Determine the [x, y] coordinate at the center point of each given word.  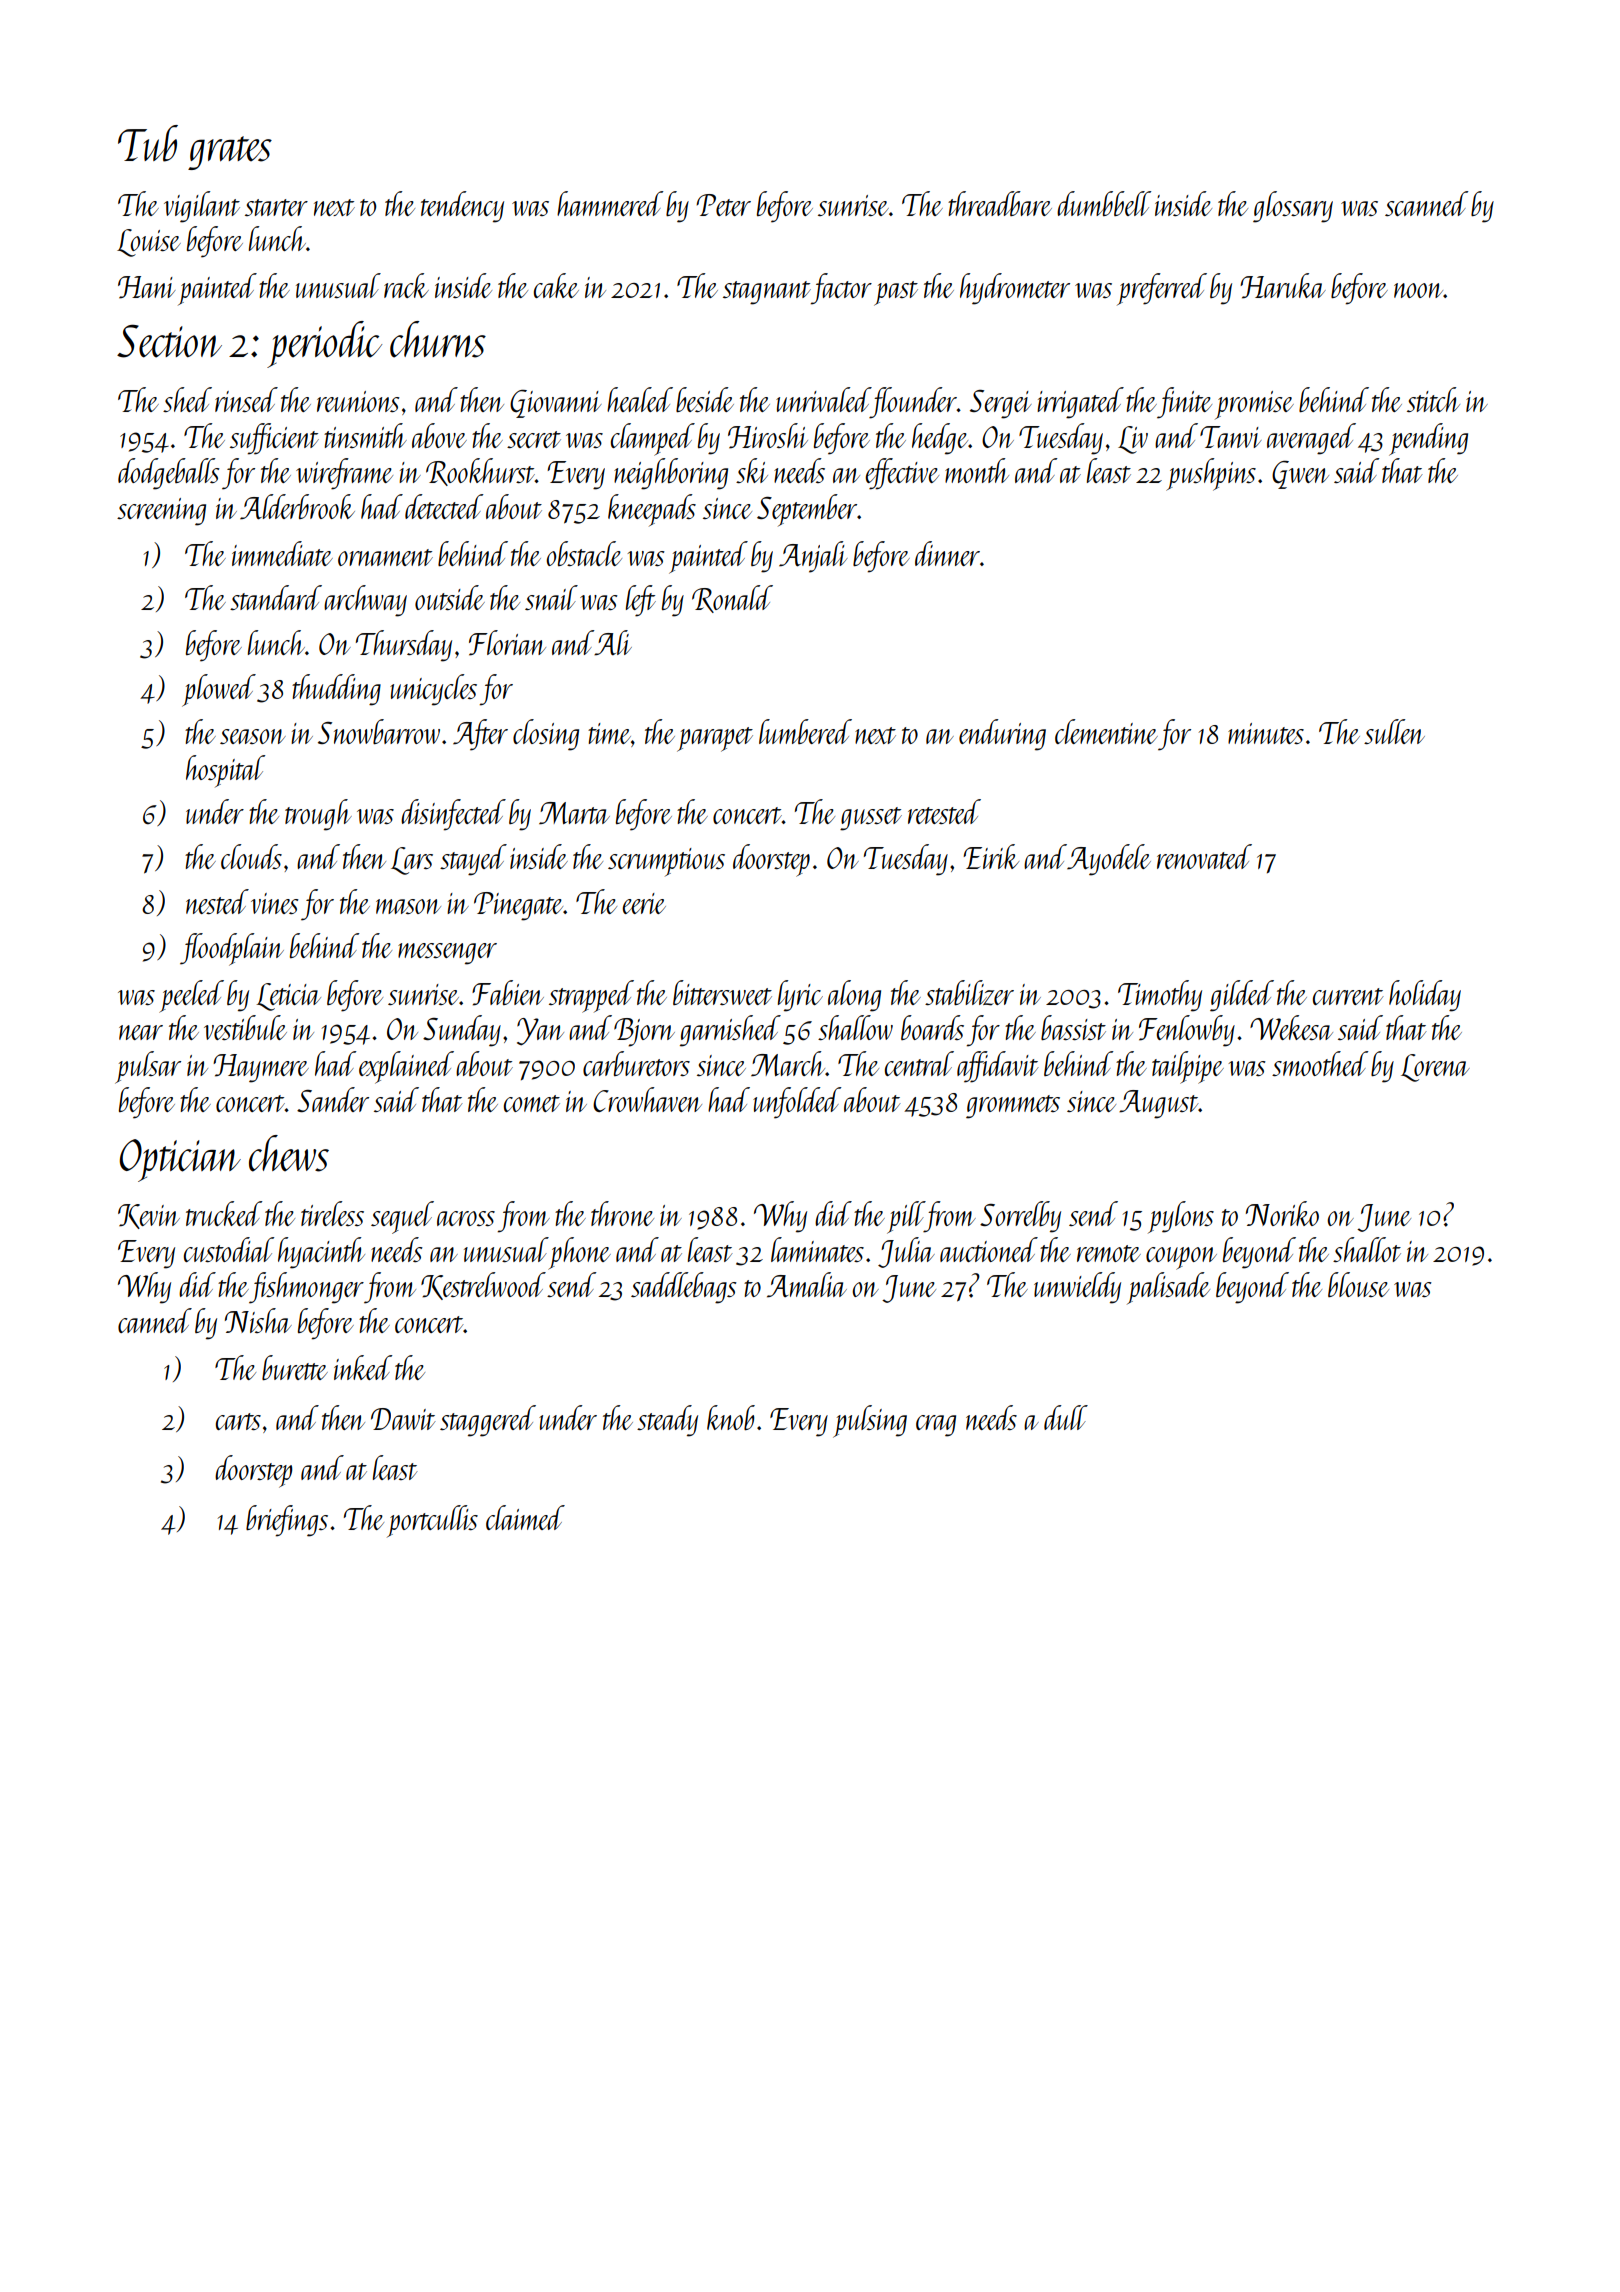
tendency [462, 207]
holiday [1425, 996]
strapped [591, 996]
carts [238, 1421]
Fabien [508, 993]
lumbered [805, 731]
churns [438, 339]
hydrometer [1015, 289]
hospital [225, 771]
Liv [1133, 440]
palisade [1168, 1288]
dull [1066, 1417]
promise [1254, 405]
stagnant [767, 293]
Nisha [258, 1320]
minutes [1266, 733]
